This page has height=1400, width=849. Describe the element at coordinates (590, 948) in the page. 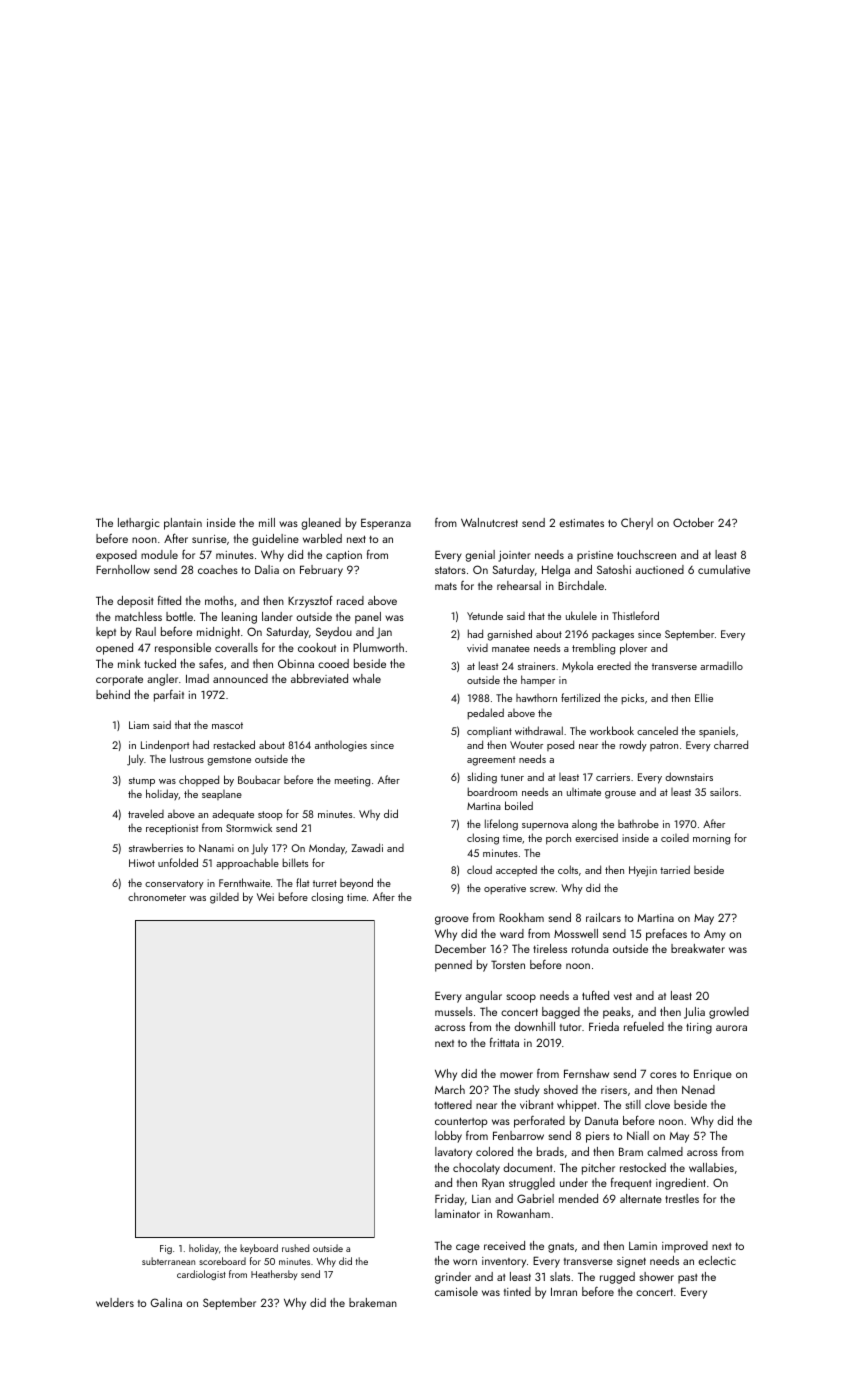

I see `rotunda` at that location.
